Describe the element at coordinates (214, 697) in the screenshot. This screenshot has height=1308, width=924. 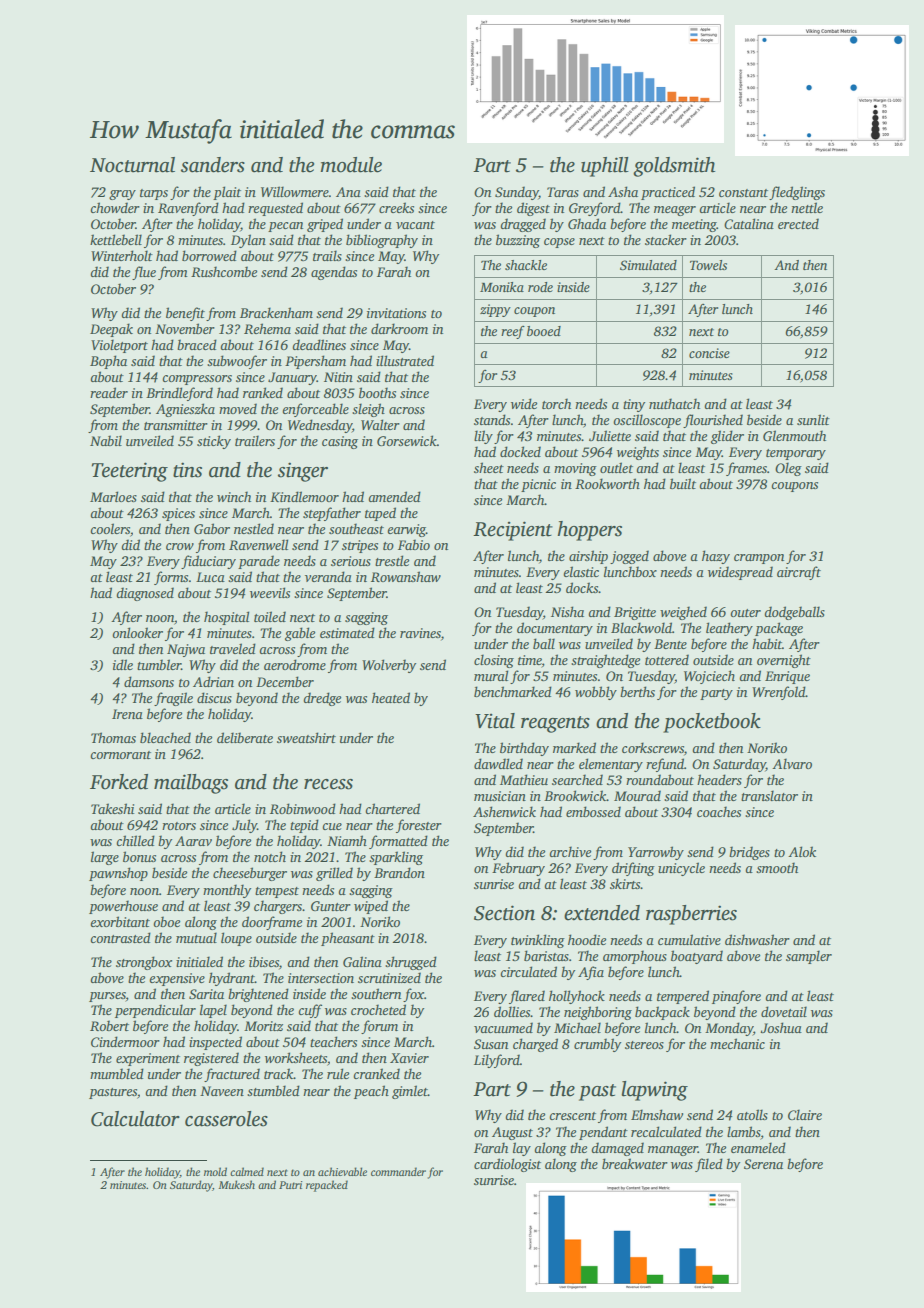
I see `discus` at that location.
